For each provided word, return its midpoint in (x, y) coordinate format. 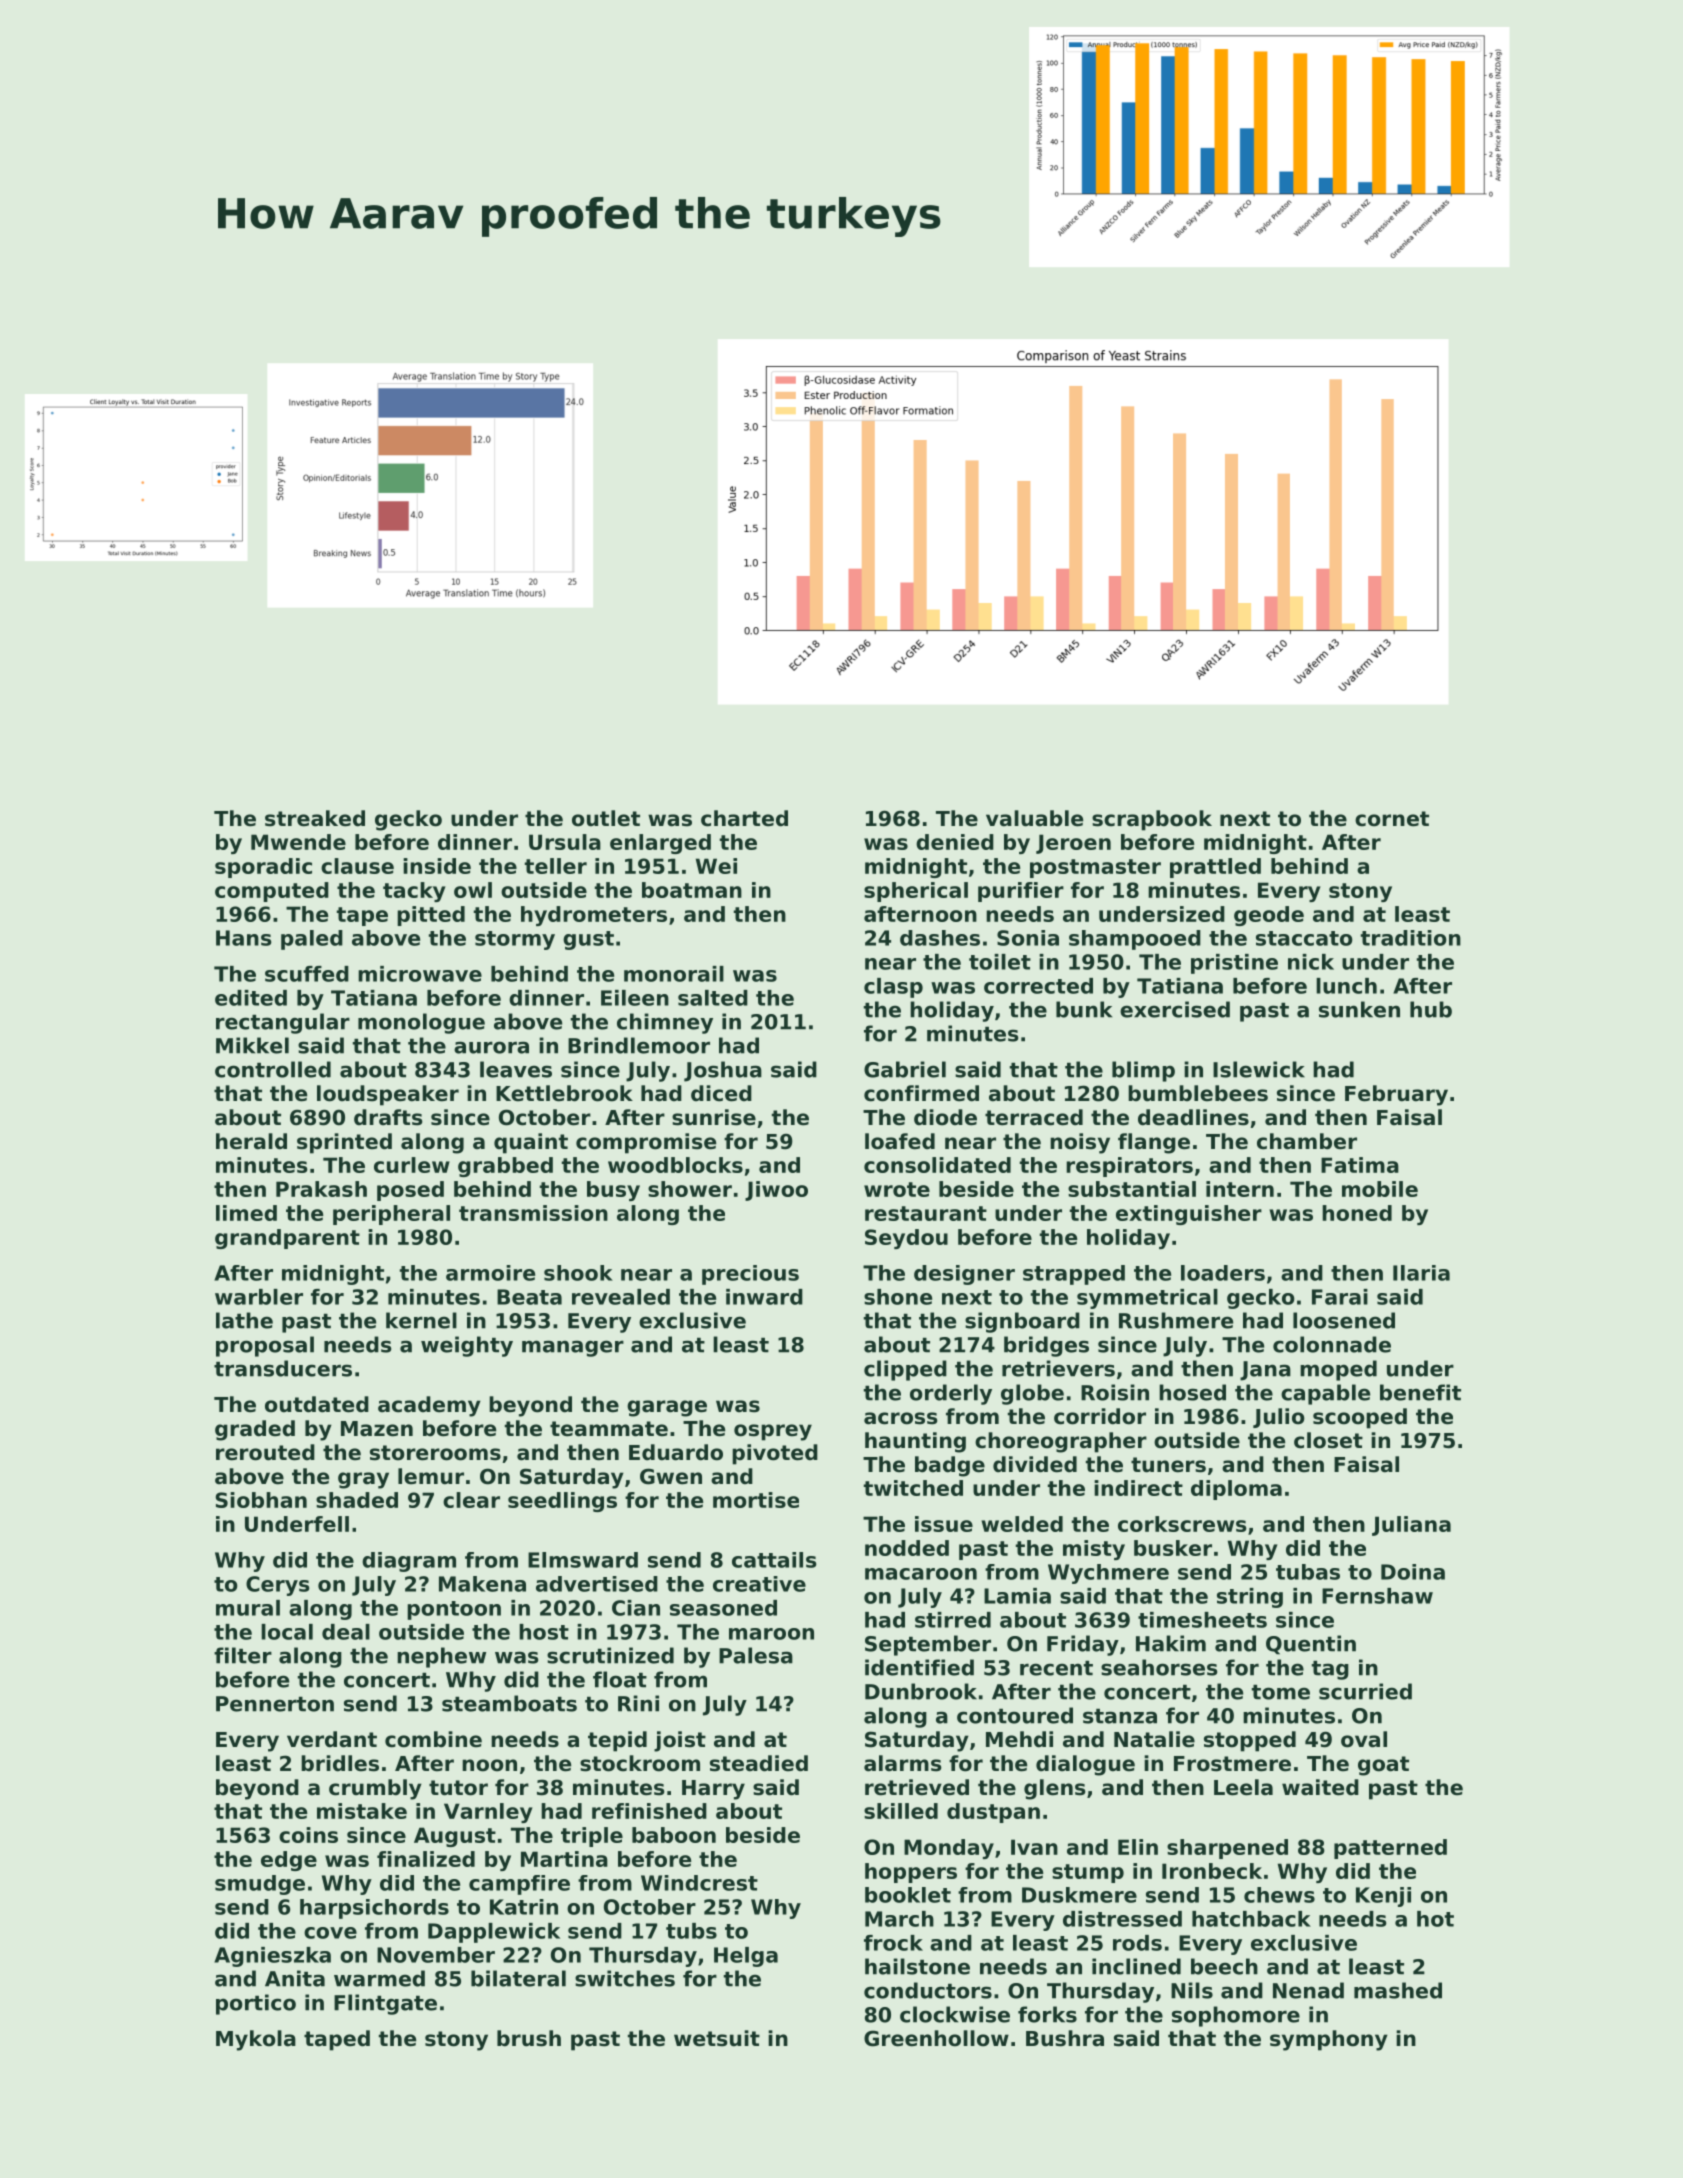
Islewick (1259, 1069)
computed (272, 892)
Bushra (1065, 2038)
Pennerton (275, 1704)
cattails (774, 1560)
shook (578, 1273)
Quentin (1311, 1645)
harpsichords (374, 1909)
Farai (1340, 1297)
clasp (893, 988)
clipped (905, 1370)
